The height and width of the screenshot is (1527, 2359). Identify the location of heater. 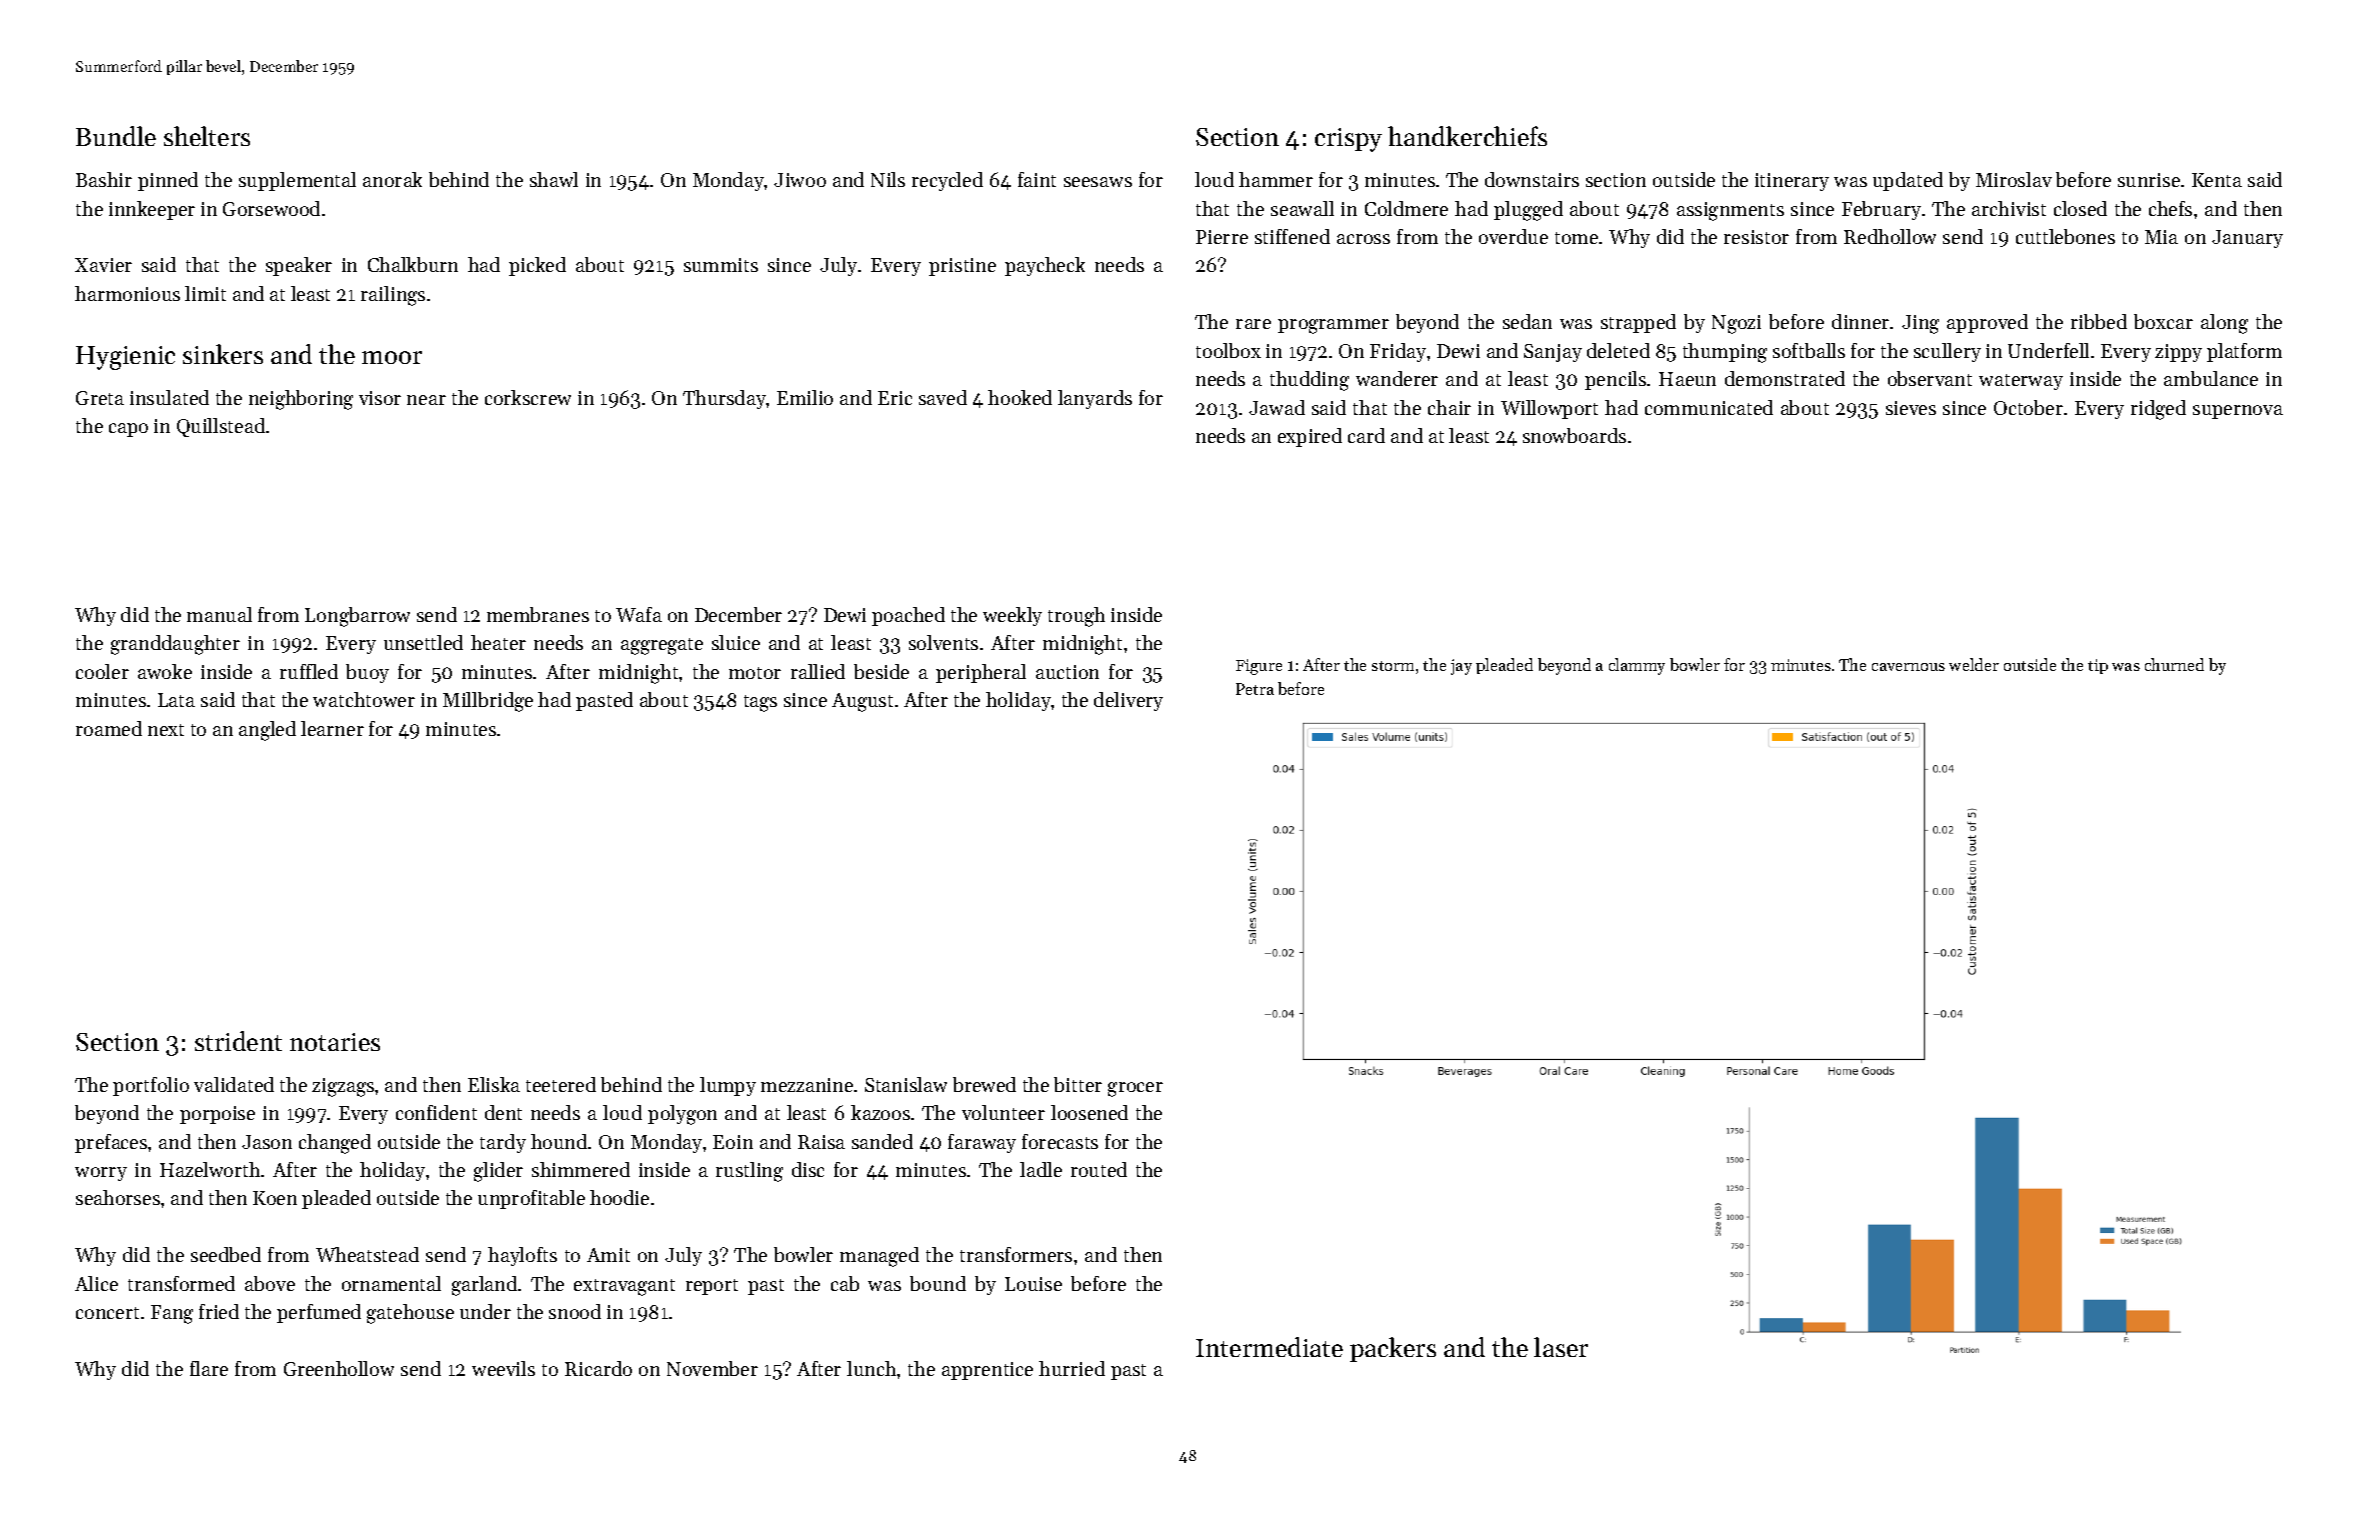
(498, 642).
